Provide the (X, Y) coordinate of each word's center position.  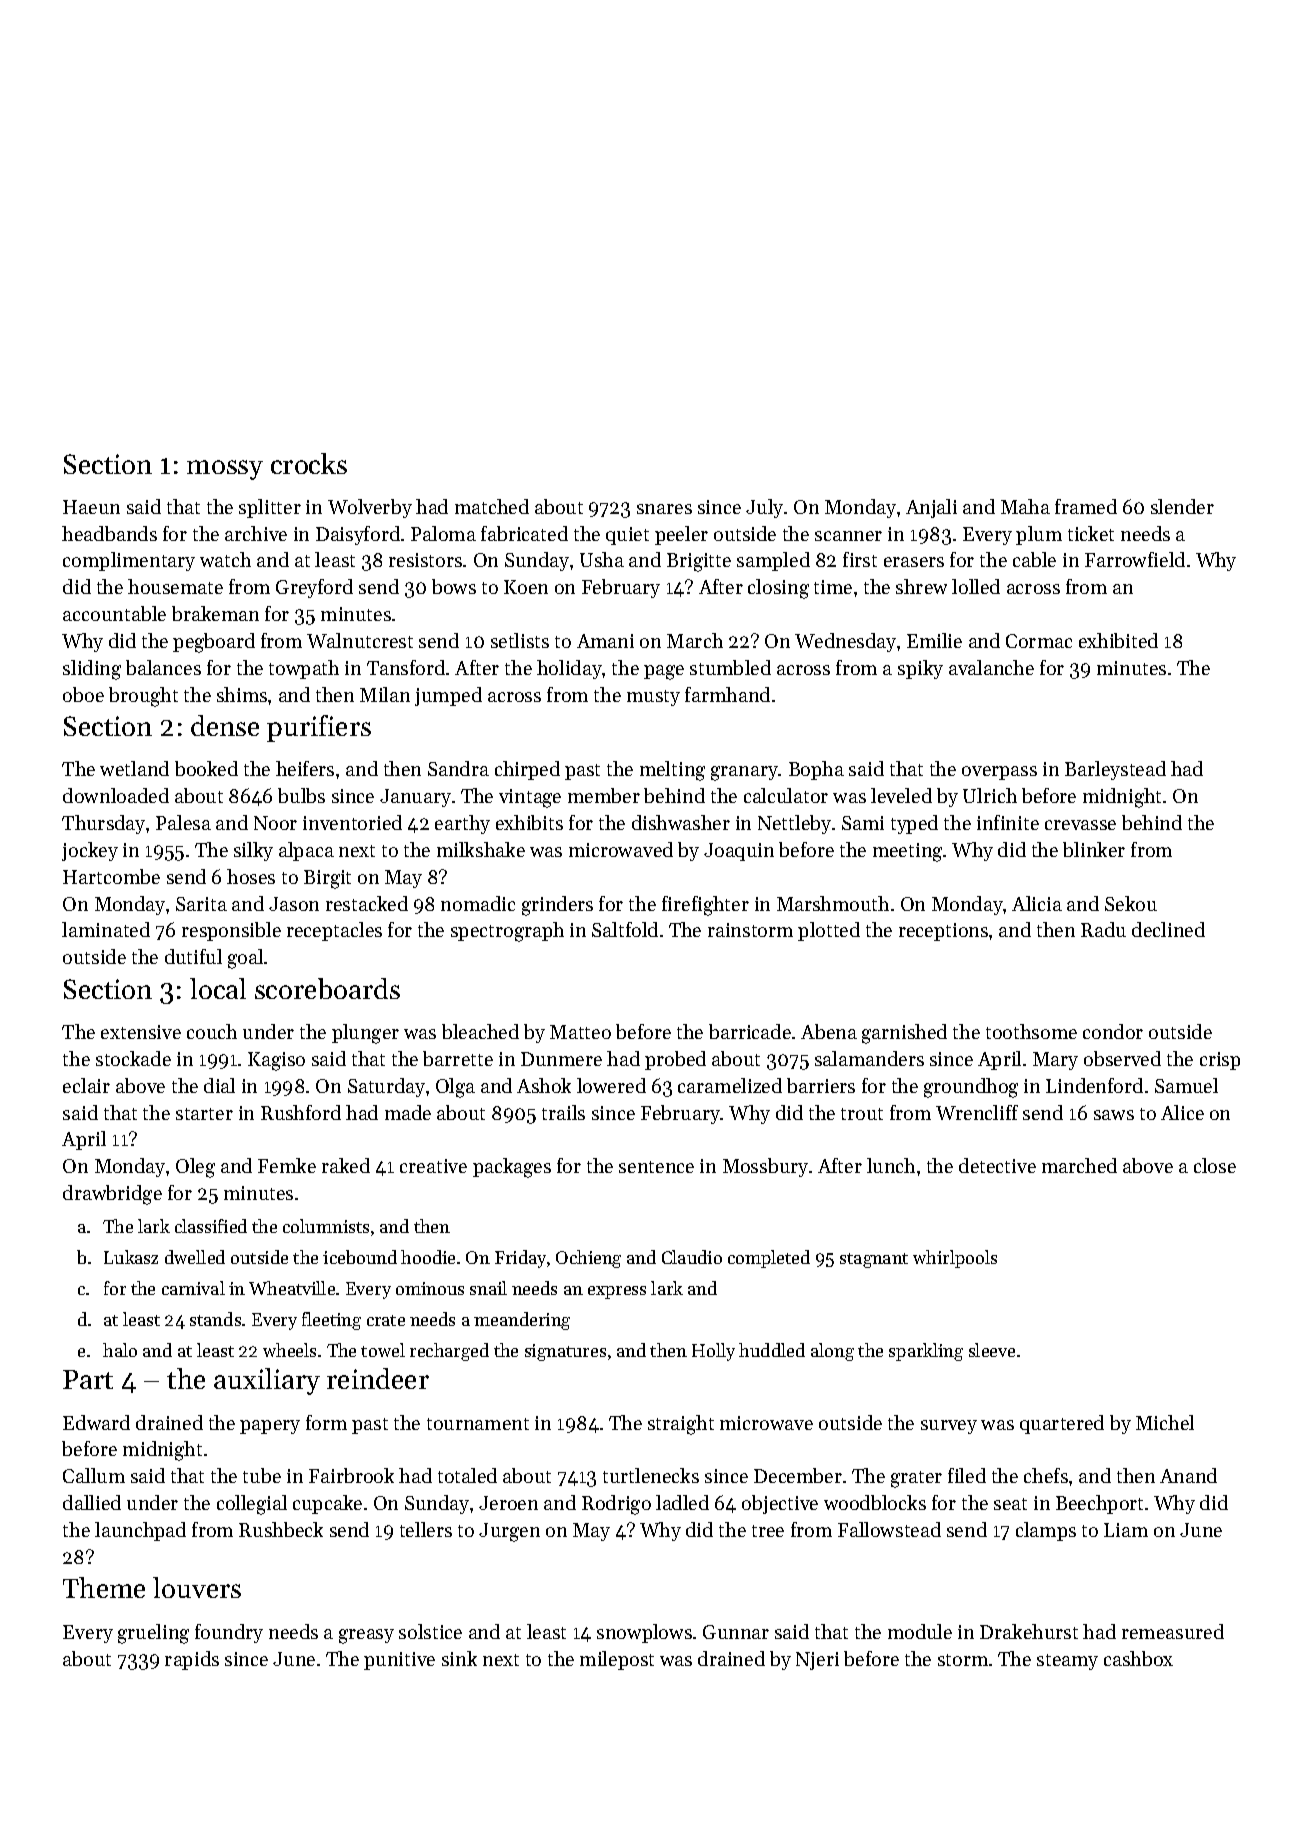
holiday (570, 669)
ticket (1091, 533)
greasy (366, 1636)
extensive (141, 1032)
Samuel (1186, 1085)
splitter (270, 508)
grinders (557, 906)
